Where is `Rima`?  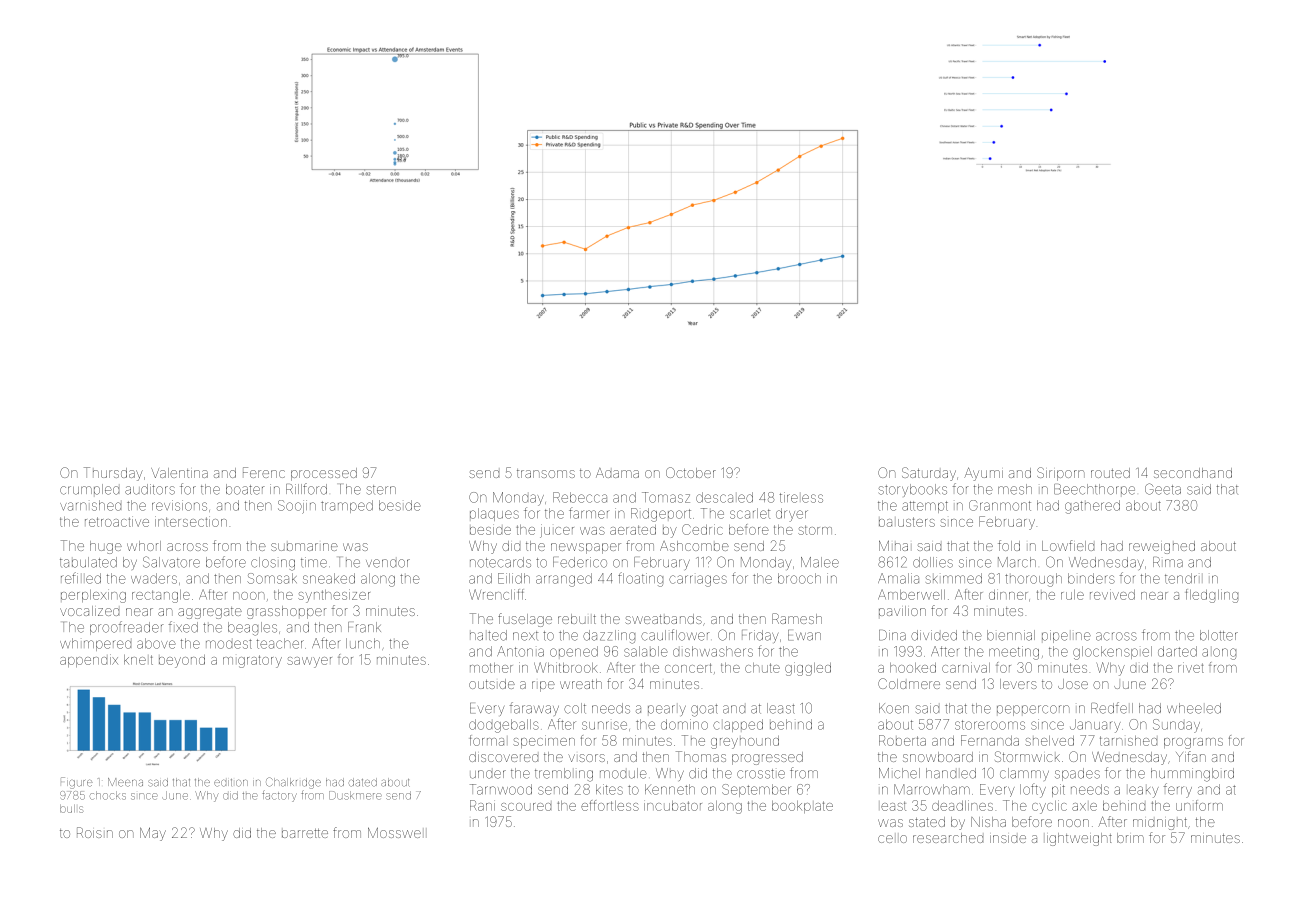
Rima is located at coordinates (1168, 562).
